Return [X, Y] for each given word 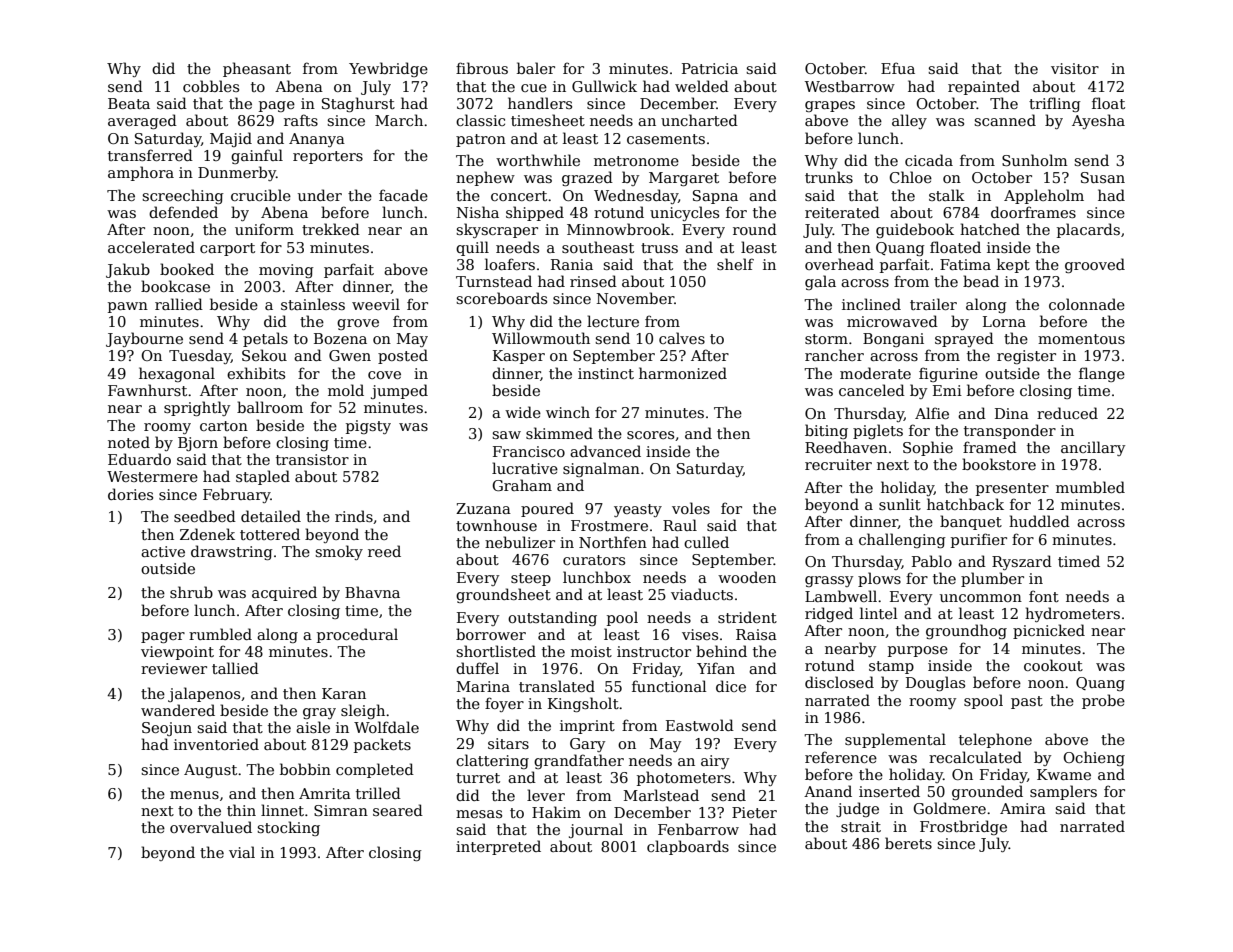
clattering [492, 761]
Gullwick [604, 86]
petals [265, 339]
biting [826, 431]
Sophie [928, 448]
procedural [357, 635]
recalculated [975, 757]
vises [700, 634]
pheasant [257, 69]
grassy [829, 581]
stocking [288, 828]
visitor [1075, 68]
